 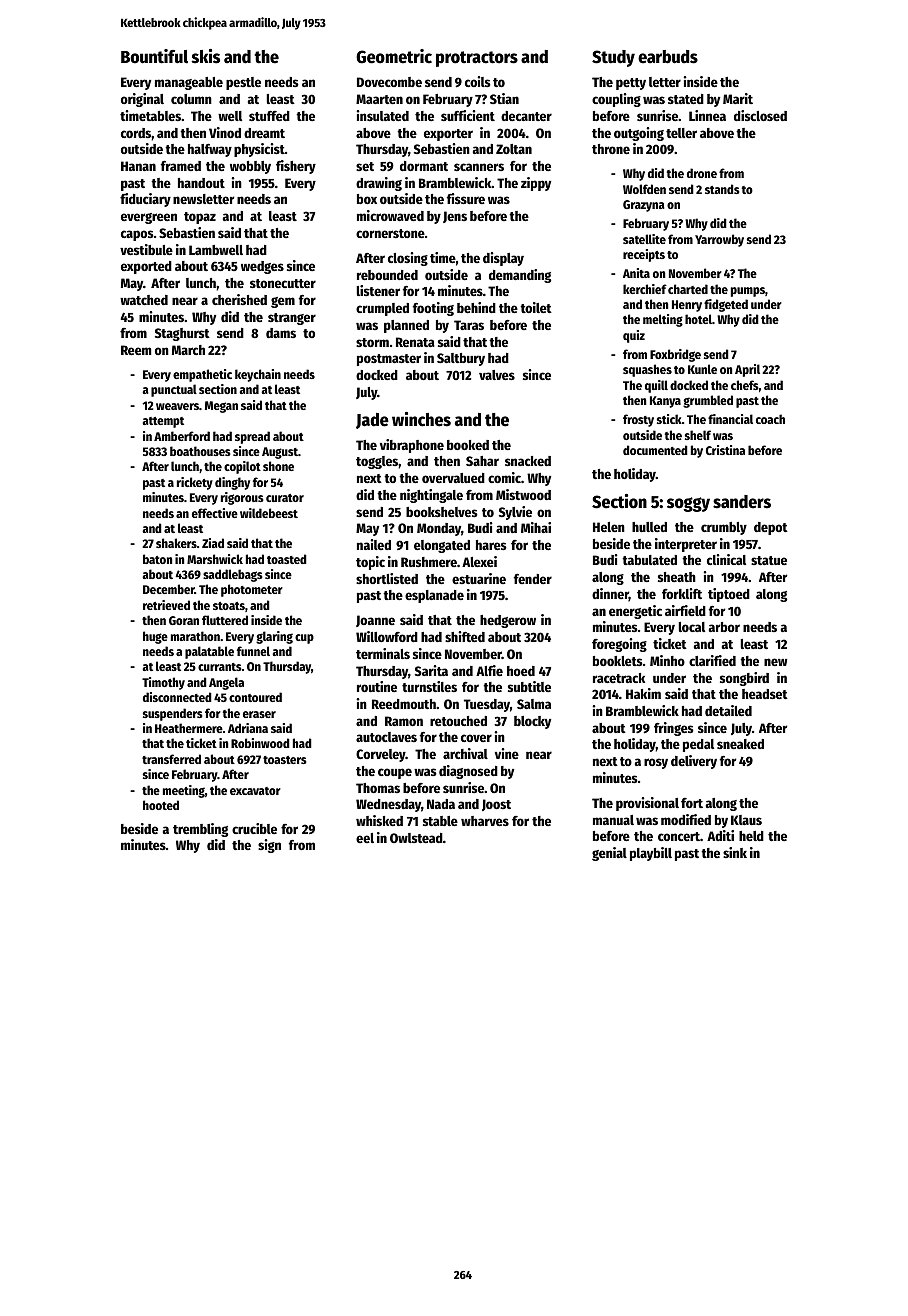 I want to click on trembling, so click(x=200, y=830).
